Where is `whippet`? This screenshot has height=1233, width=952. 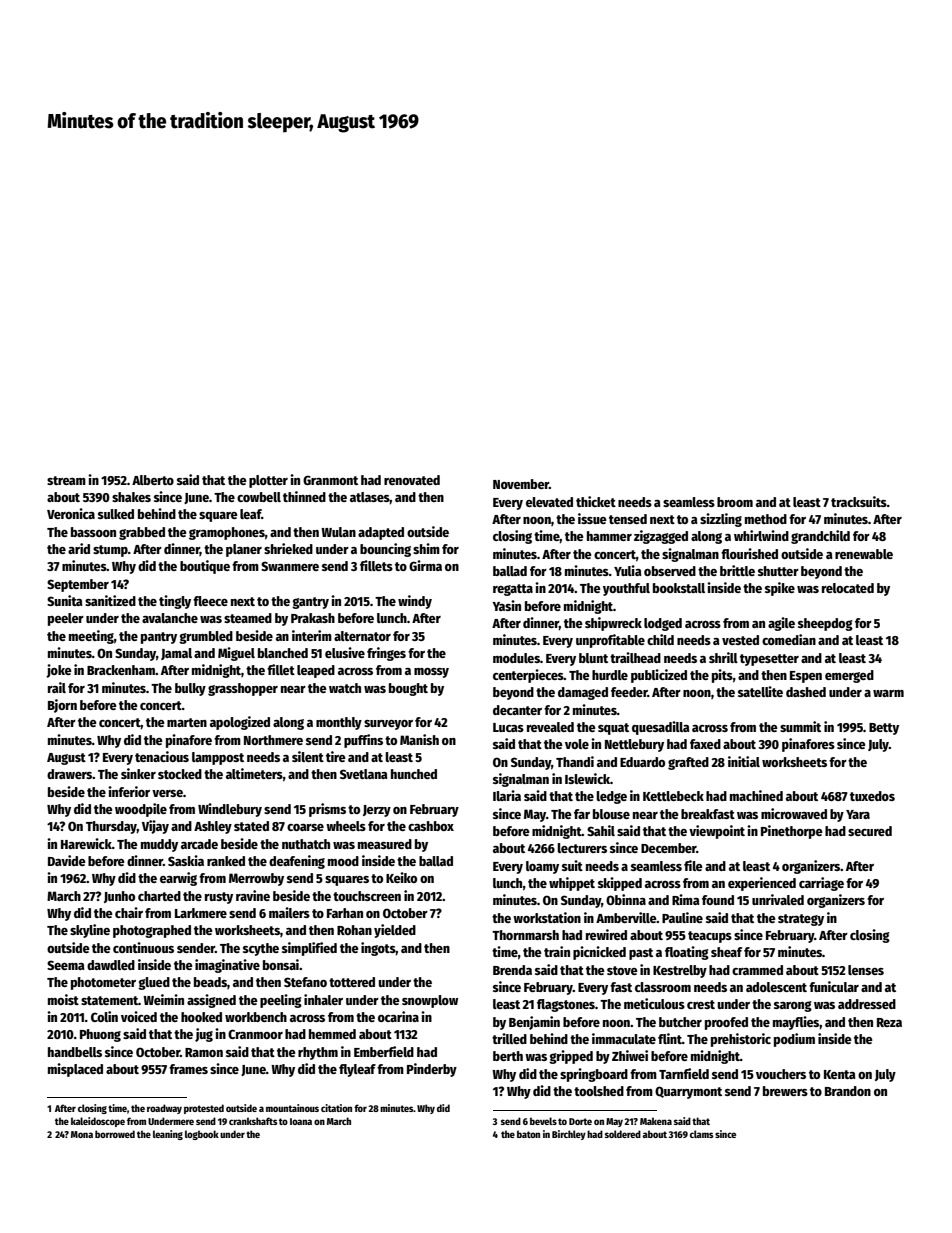 whippet is located at coordinates (572, 884).
